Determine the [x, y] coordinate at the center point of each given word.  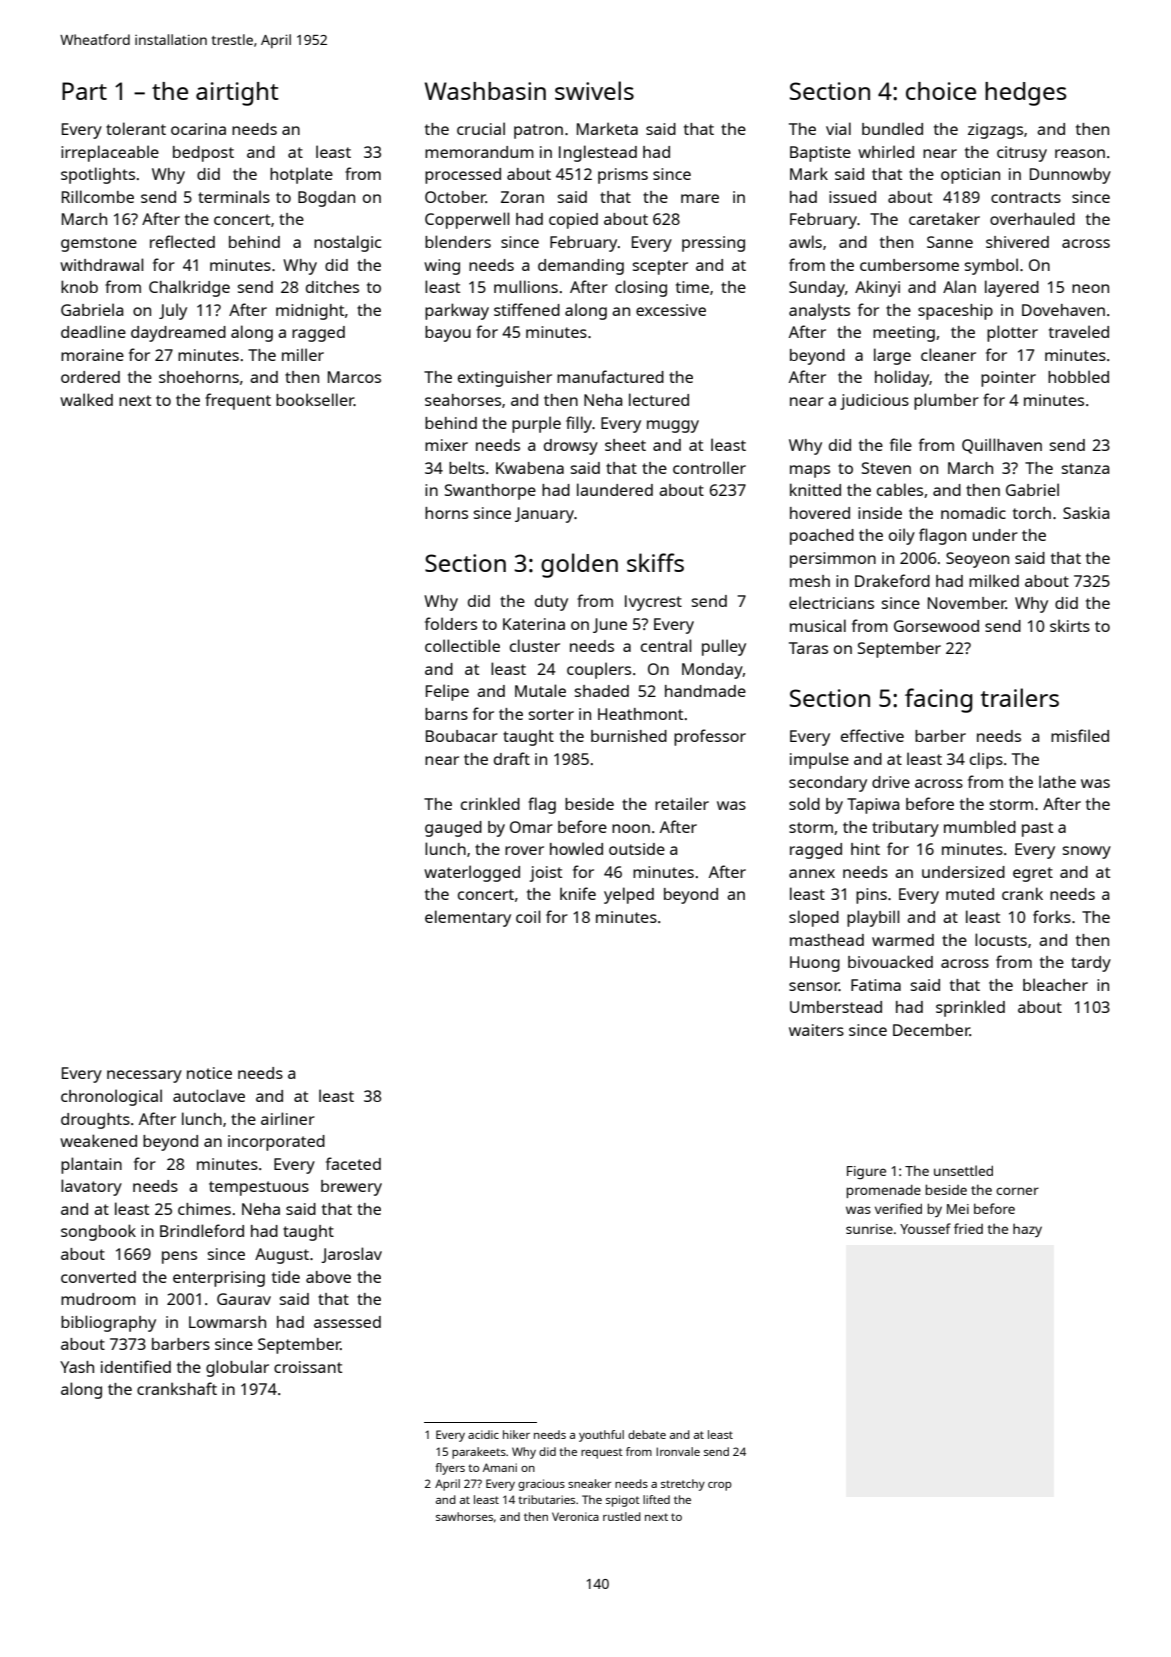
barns [446, 714]
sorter [551, 714]
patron [538, 131]
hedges [1026, 94]
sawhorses [464, 1516]
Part [84, 91]
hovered [820, 513]
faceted [353, 1163]
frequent [238, 401]
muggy [673, 426]
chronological [111, 1097]
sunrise [869, 1229]
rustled [622, 1516]
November [967, 603]
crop [720, 1486]
